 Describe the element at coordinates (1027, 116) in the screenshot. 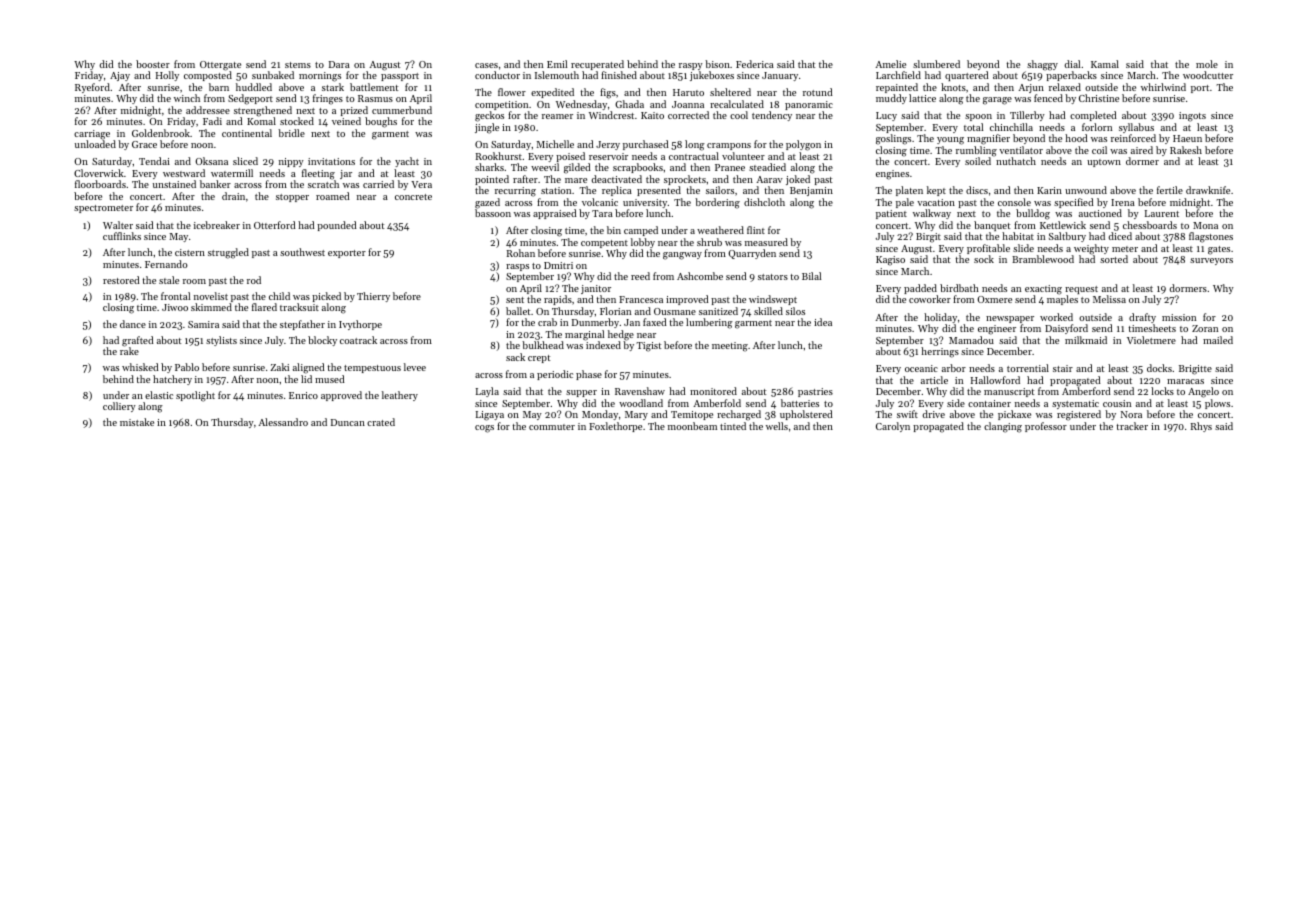

I see `Tillerby` at that location.
